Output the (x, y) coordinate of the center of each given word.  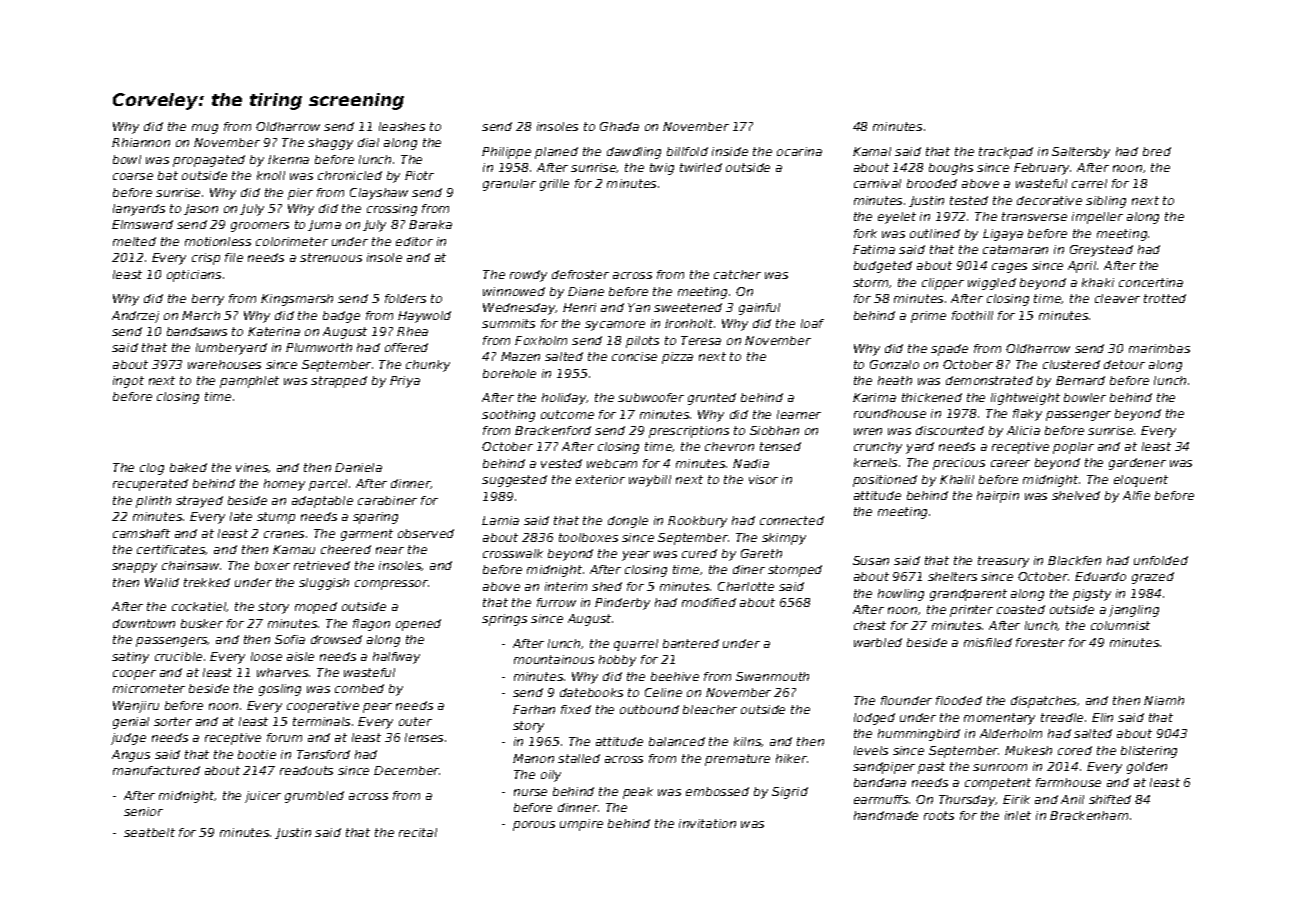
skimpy (784, 539)
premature (737, 760)
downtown (144, 623)
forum (284, 737)
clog (152, 469)
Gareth (761, 553)
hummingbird (919, 735)
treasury (1003, 562)
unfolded (1161, 560)
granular (509, 185)
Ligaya (1003, 235)
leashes (402, 126)
